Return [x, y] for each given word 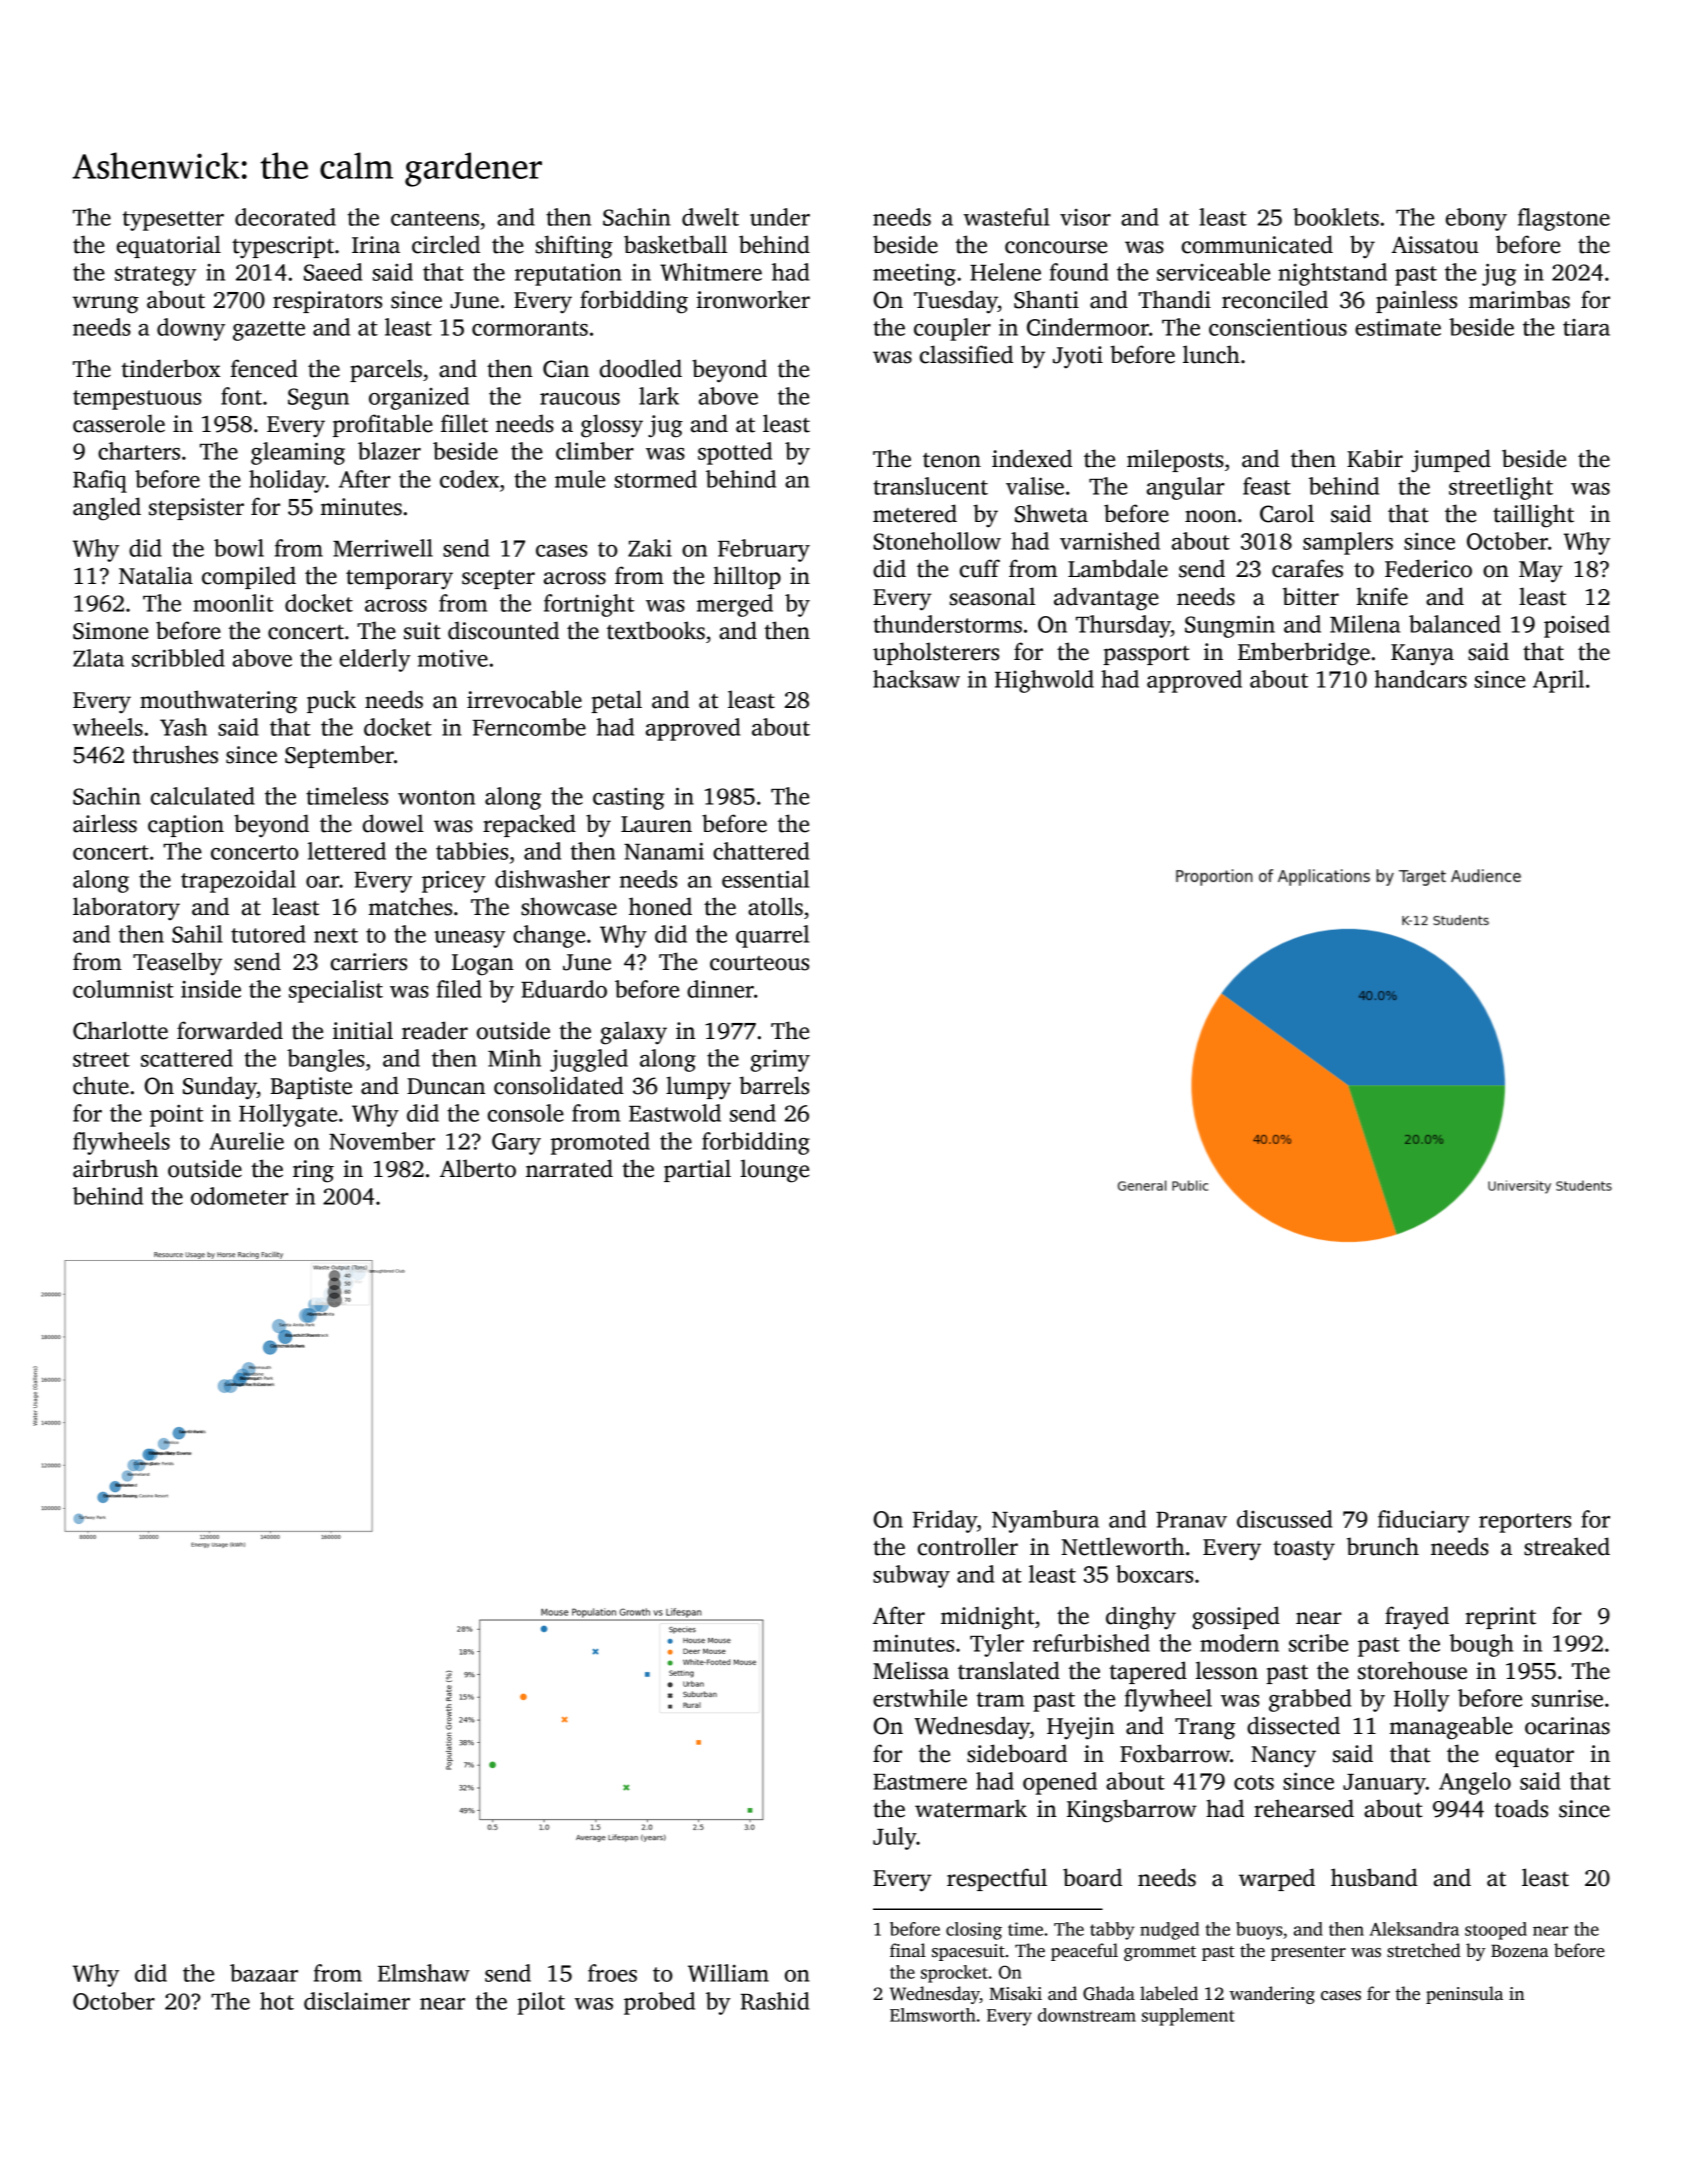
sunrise [1567, 1698]
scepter [498, 579]
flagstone [1564, 219]
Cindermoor [1088, 327]
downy [191, 329]
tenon [952, 460]
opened [1060, 1783]
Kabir [1375, 458]
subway [911, 1576]
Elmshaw [424, 1973]
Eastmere [920, 1782]
